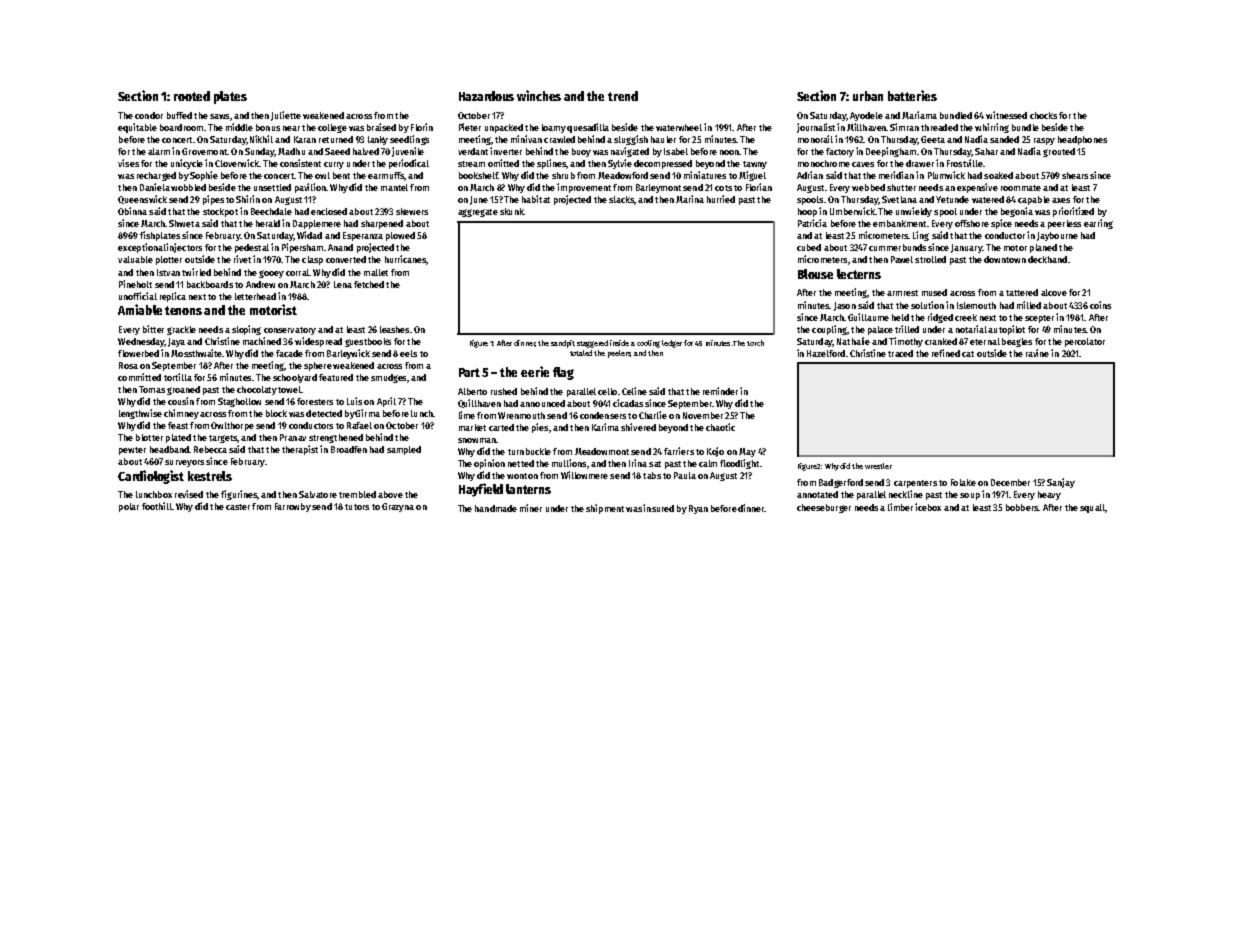 The width and height of the document is (1233, 952). What do you see at coordinates (192, 96) in the document?
I see `rooted` at bounding box center [192, 96].
